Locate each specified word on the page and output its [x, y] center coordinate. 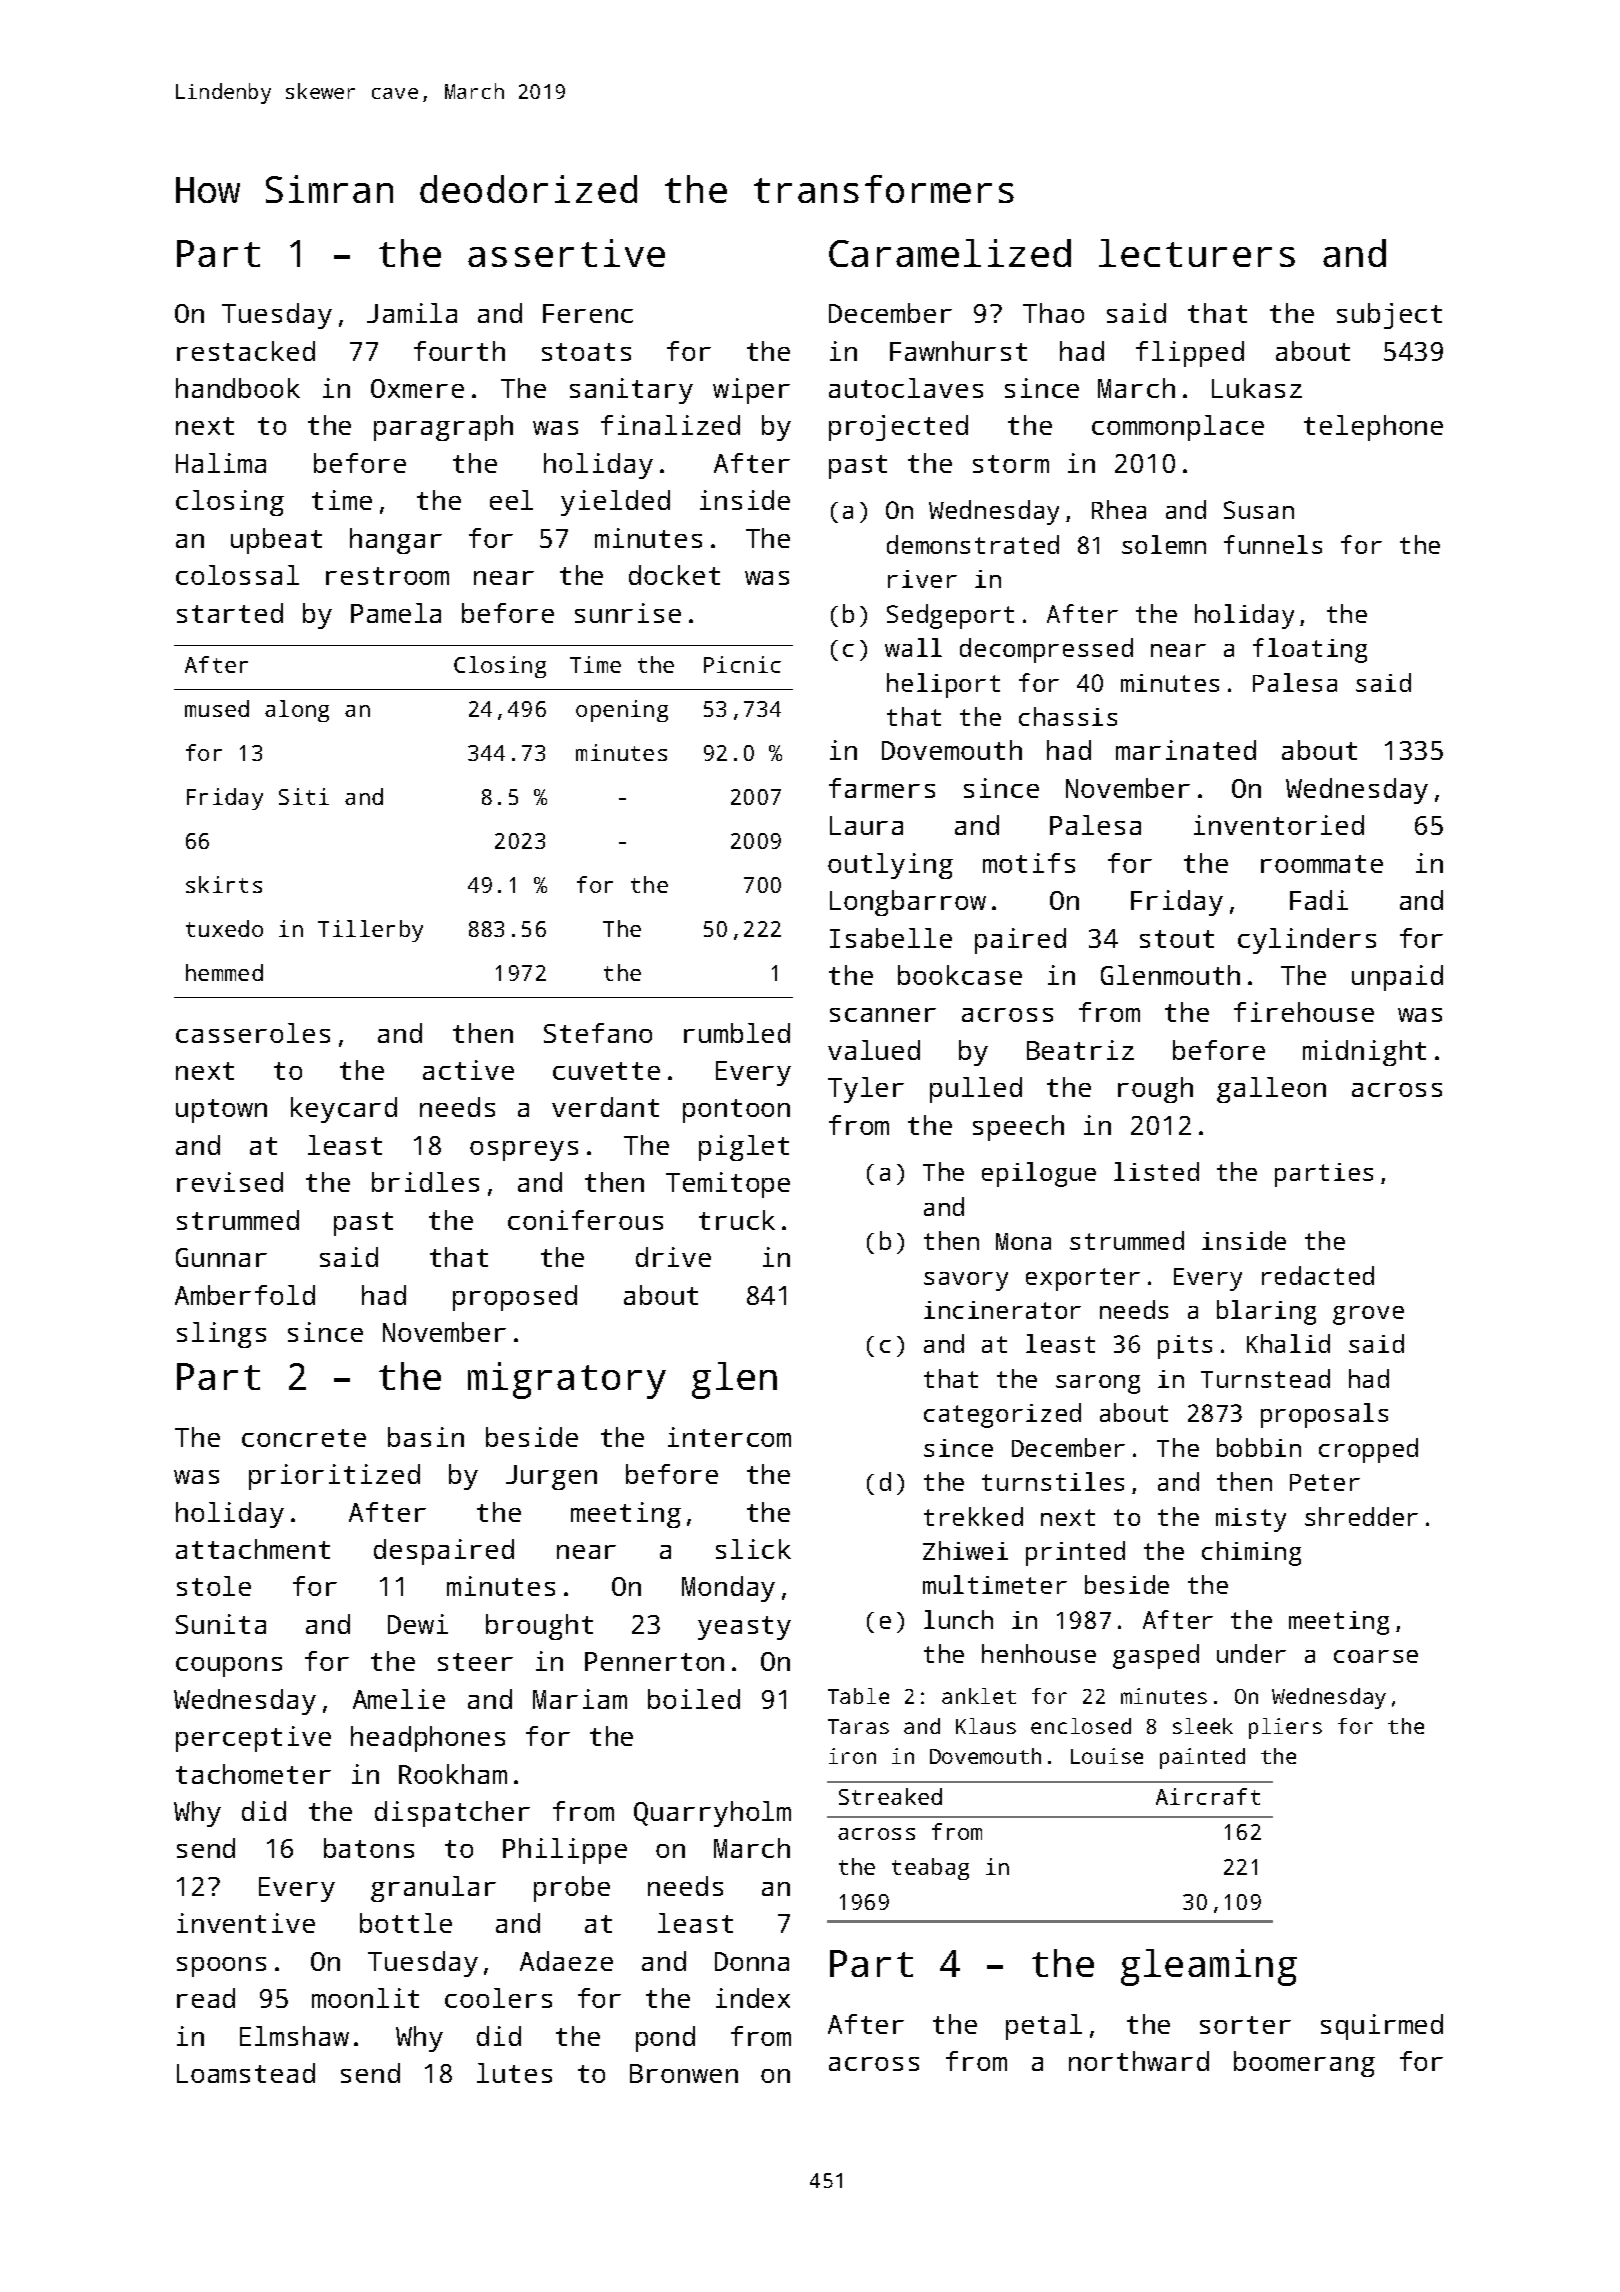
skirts [224, 884]
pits [1185, 1347]
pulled [976, 1090]
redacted [1318, 1275]
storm [1011, 464]
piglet [744, 1148]
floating [1310, 650]
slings [221, 1335]
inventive [246, 1923]
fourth [459, 351]
